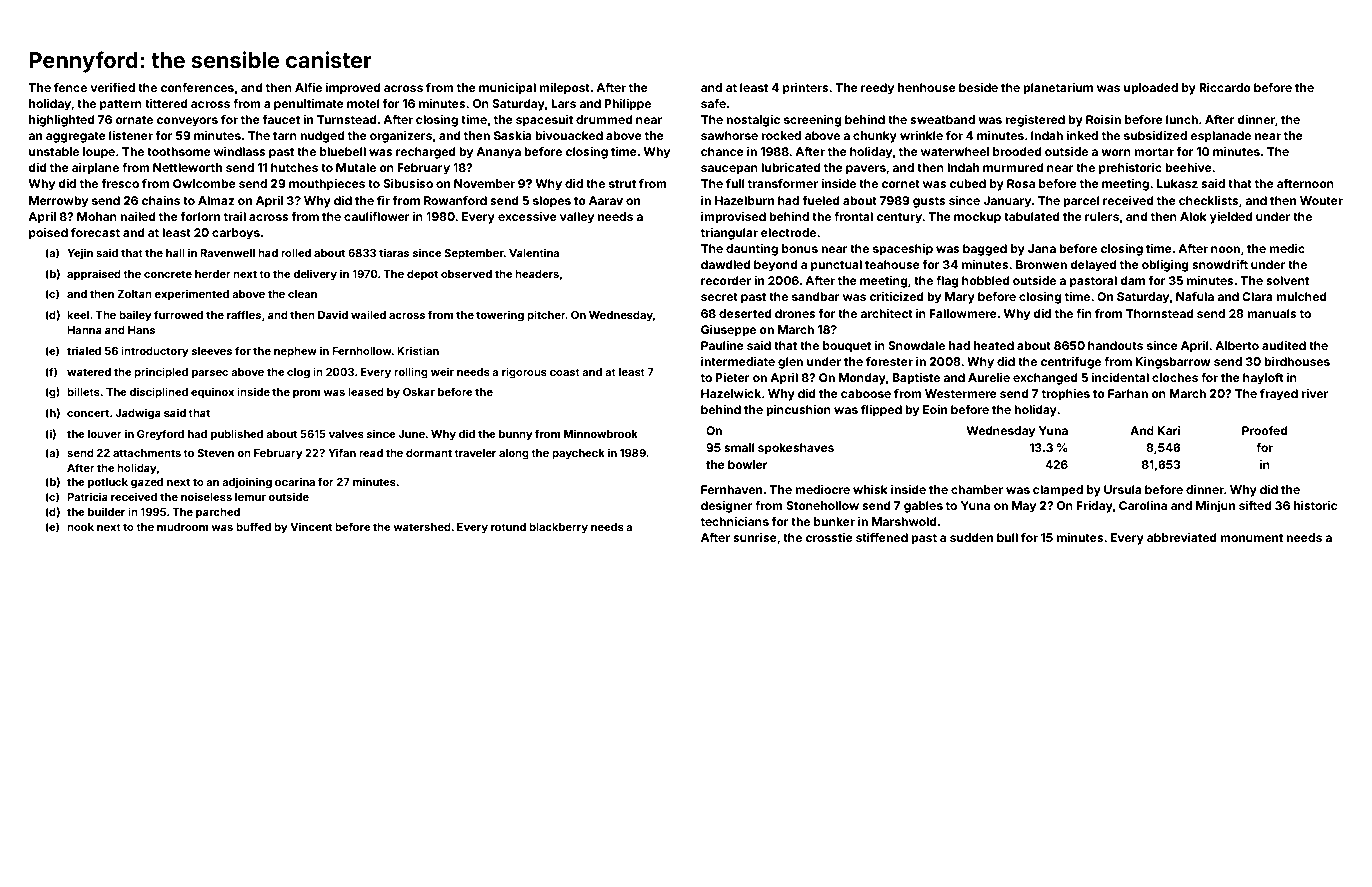 Image resolution: width=1372 pixels, height=887 pixels. What do you see at coordinates (315, 275) in the document?
I see `delivery` at bounding box center [315, 275].
